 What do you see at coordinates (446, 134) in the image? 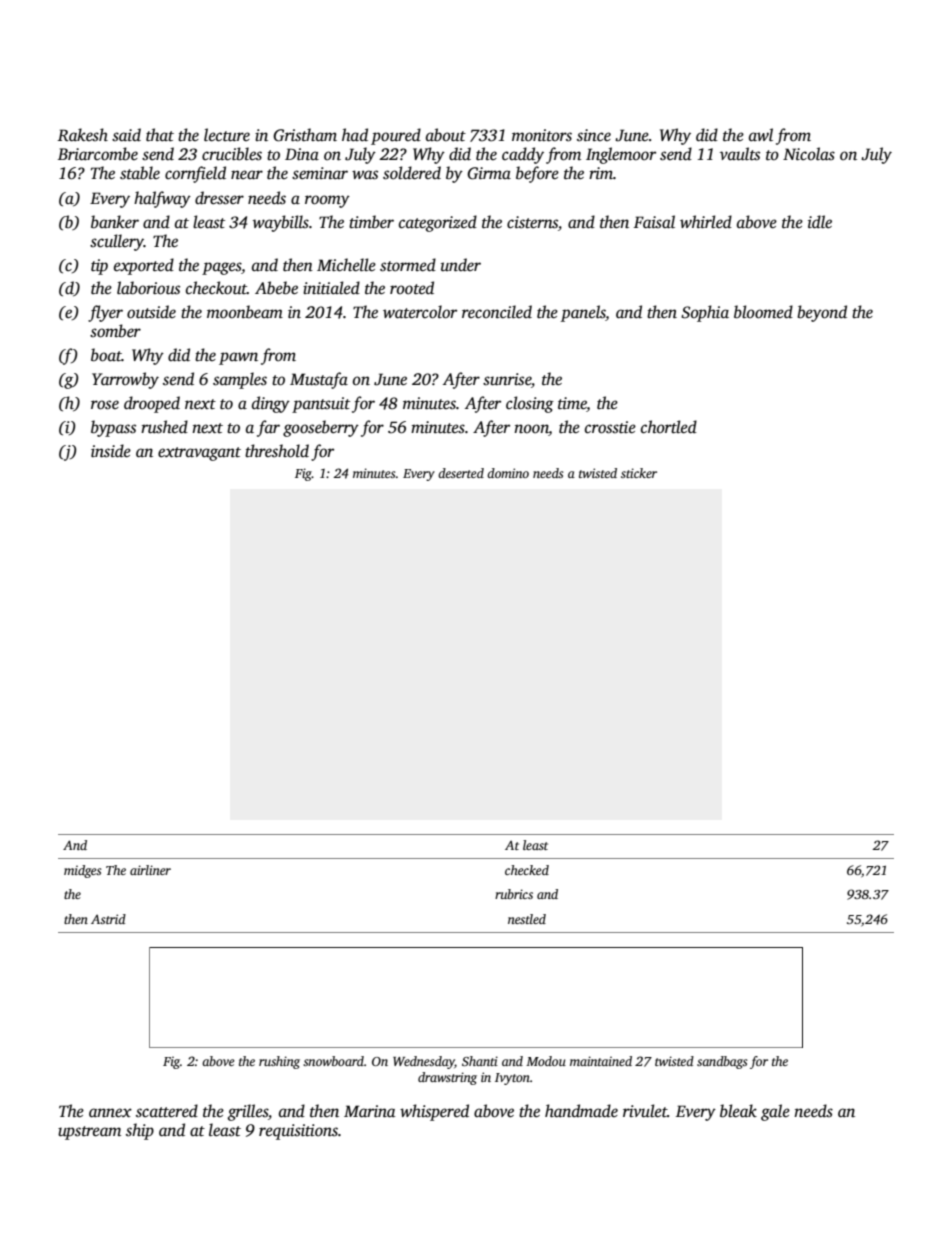
I see `about` at bounding box center [446, 134].
